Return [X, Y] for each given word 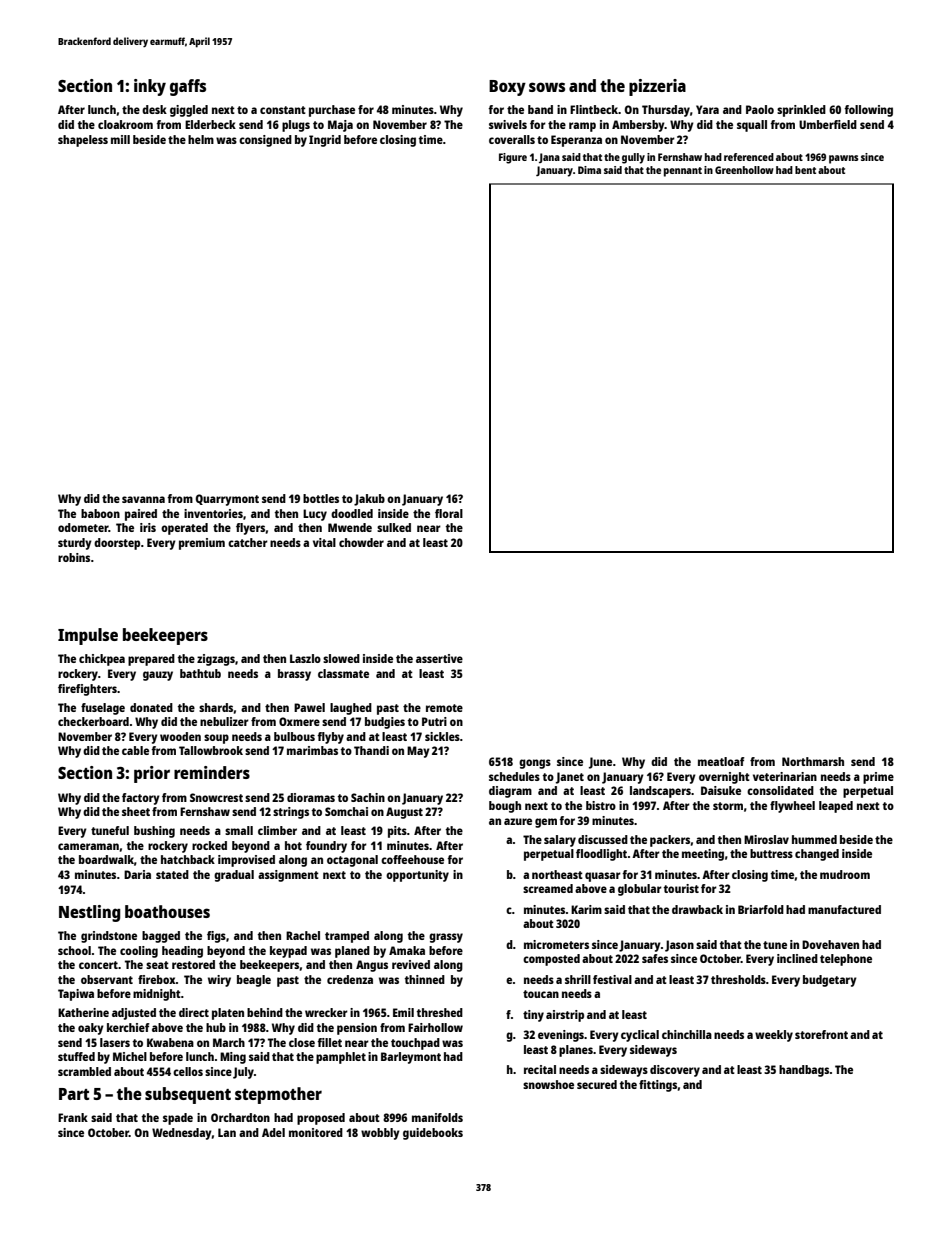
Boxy [507, 88]
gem [546, 823]
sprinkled [801, 111]
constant [283, 110]
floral [449, 513]
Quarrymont [227, 500]
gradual [234, 876]
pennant [683, 172]
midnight [157, 995]
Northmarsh [813, 761]
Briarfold [761, 909]
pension [357, 1029]
